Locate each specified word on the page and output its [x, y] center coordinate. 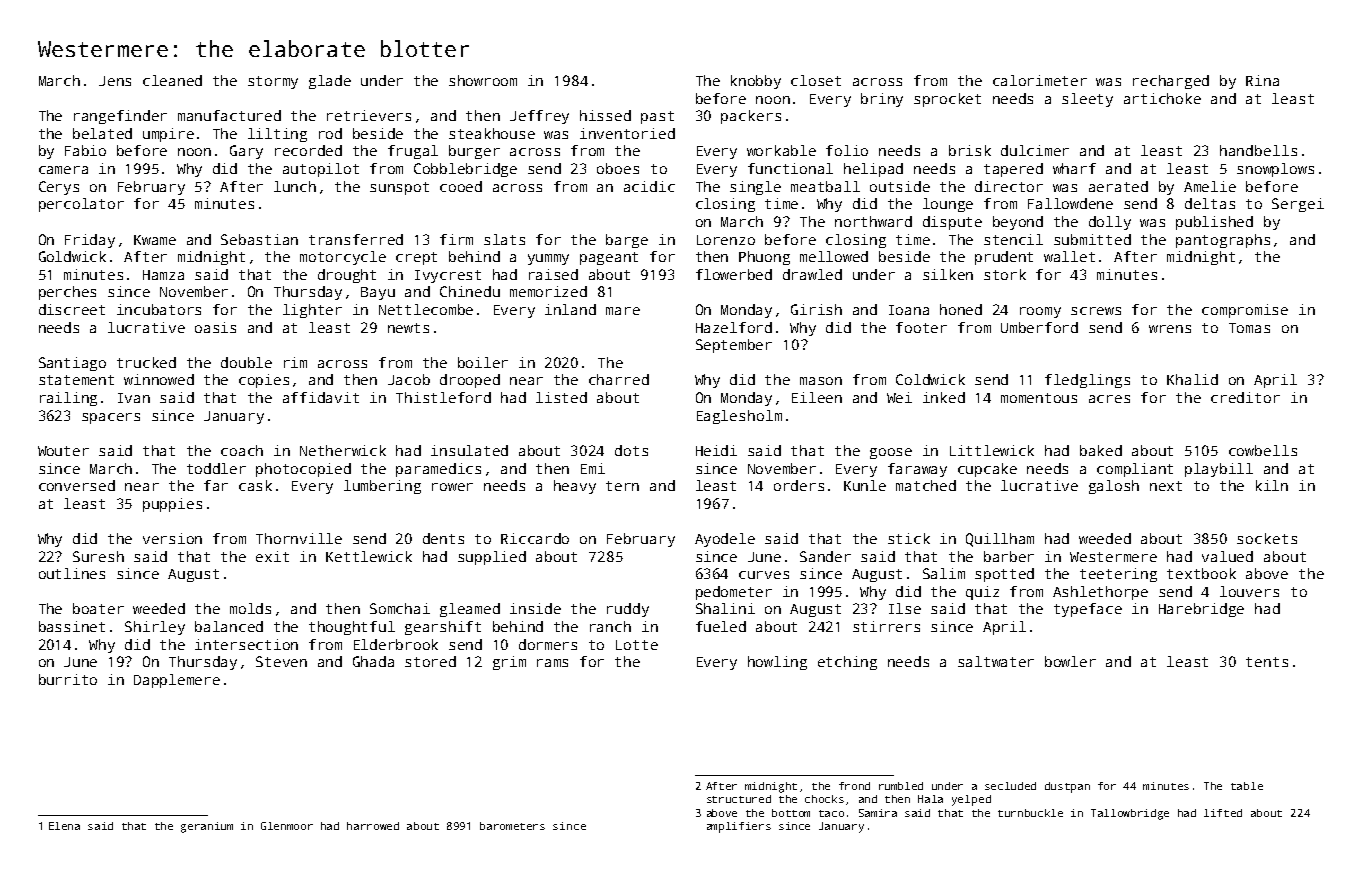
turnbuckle [1030, 813]
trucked [146, 362]
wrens [1170, 329]
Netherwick [343, 450]
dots [631, 450]
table [1247, 786]
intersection [246, 644]
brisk [970, 150]
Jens [115, 81]
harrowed [373, 826]
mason [821, 381]
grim [509, 663]
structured [739, 799]
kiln [1272, 485]
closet [816, 80]
